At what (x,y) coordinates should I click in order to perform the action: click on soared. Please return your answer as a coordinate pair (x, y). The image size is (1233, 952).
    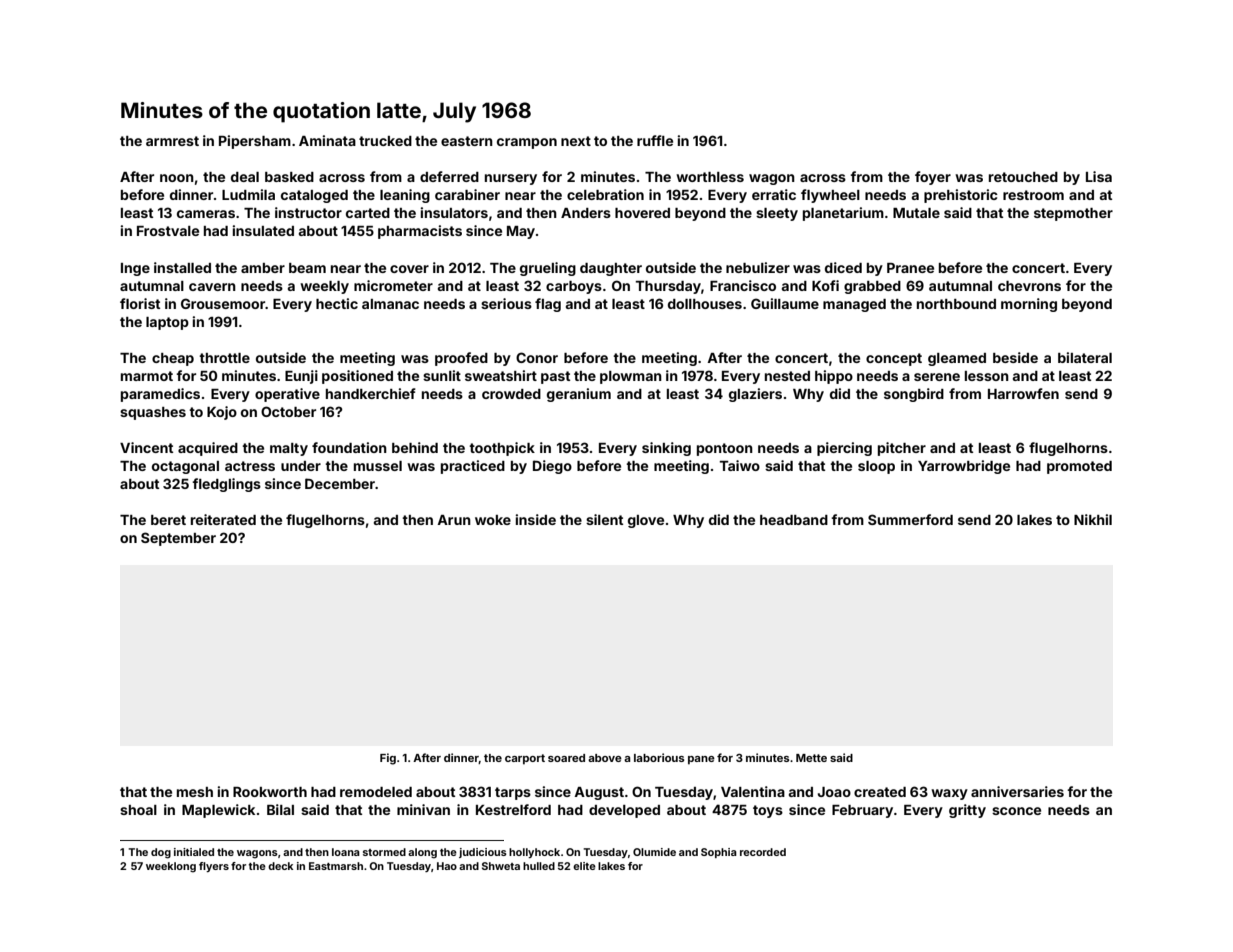
    Looking at the image, I should click on (566, 758).
